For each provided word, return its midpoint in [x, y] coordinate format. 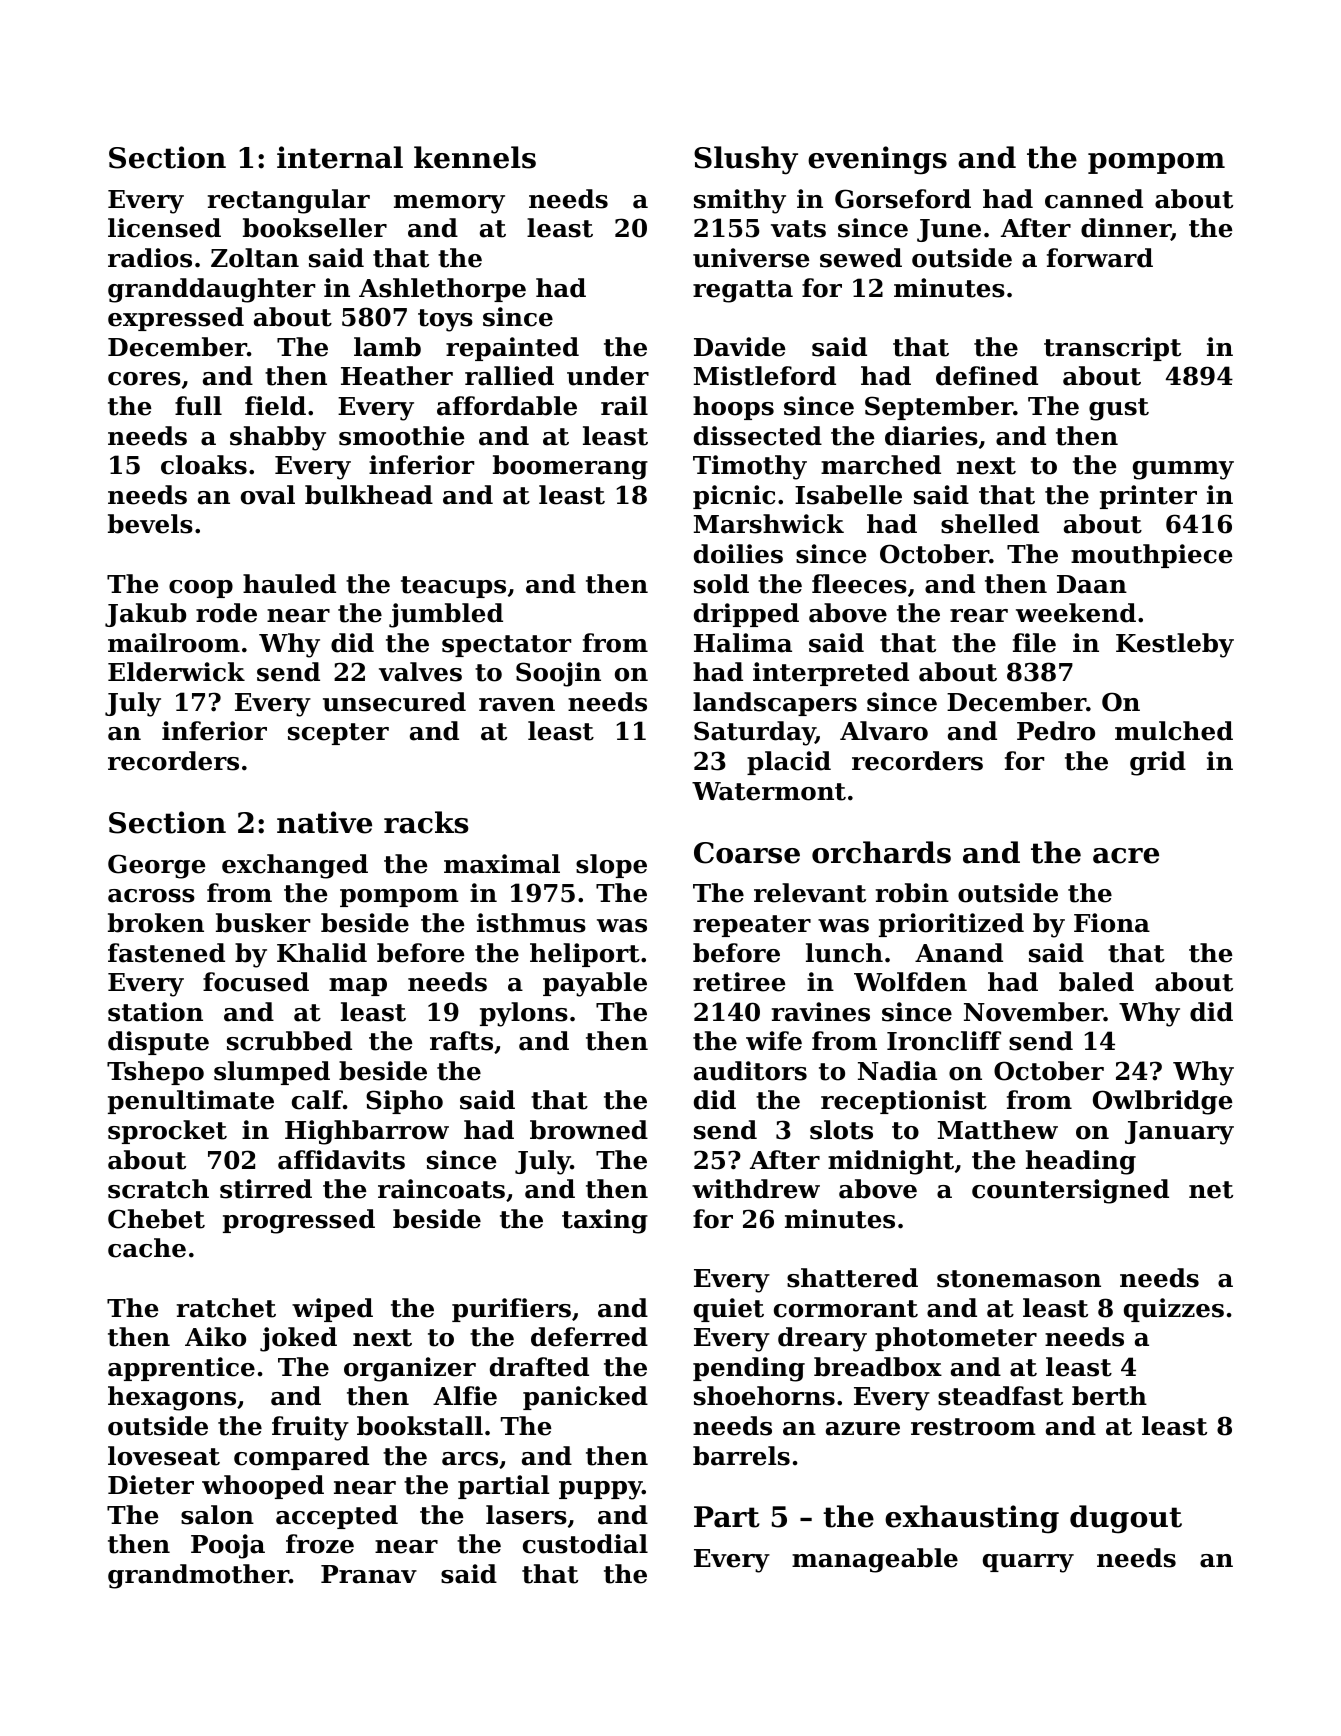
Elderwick [176, 672]
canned [1094, 199]
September [939, 408]
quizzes [1174, 1310]
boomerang [570, 467]
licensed [164, 228]
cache [147, 1248]
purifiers [511, 1310]
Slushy [746, 160]
